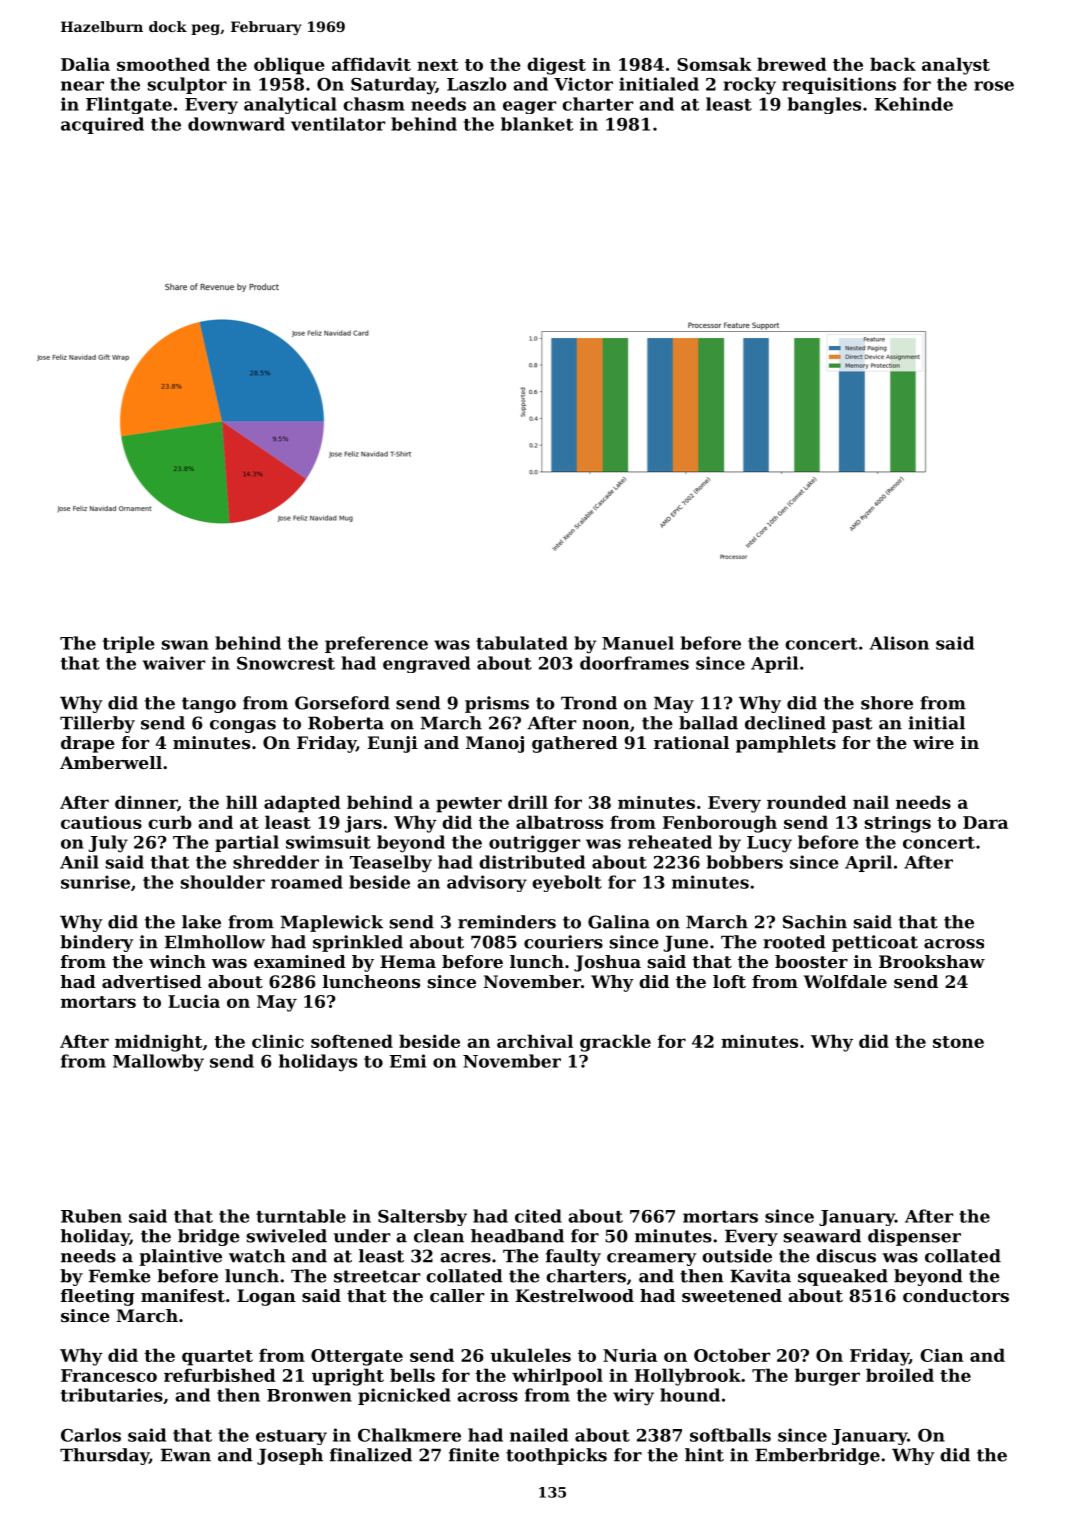 The height and width of the document is (1521, 1075). I want to click on cited, so click(538, 1216).
